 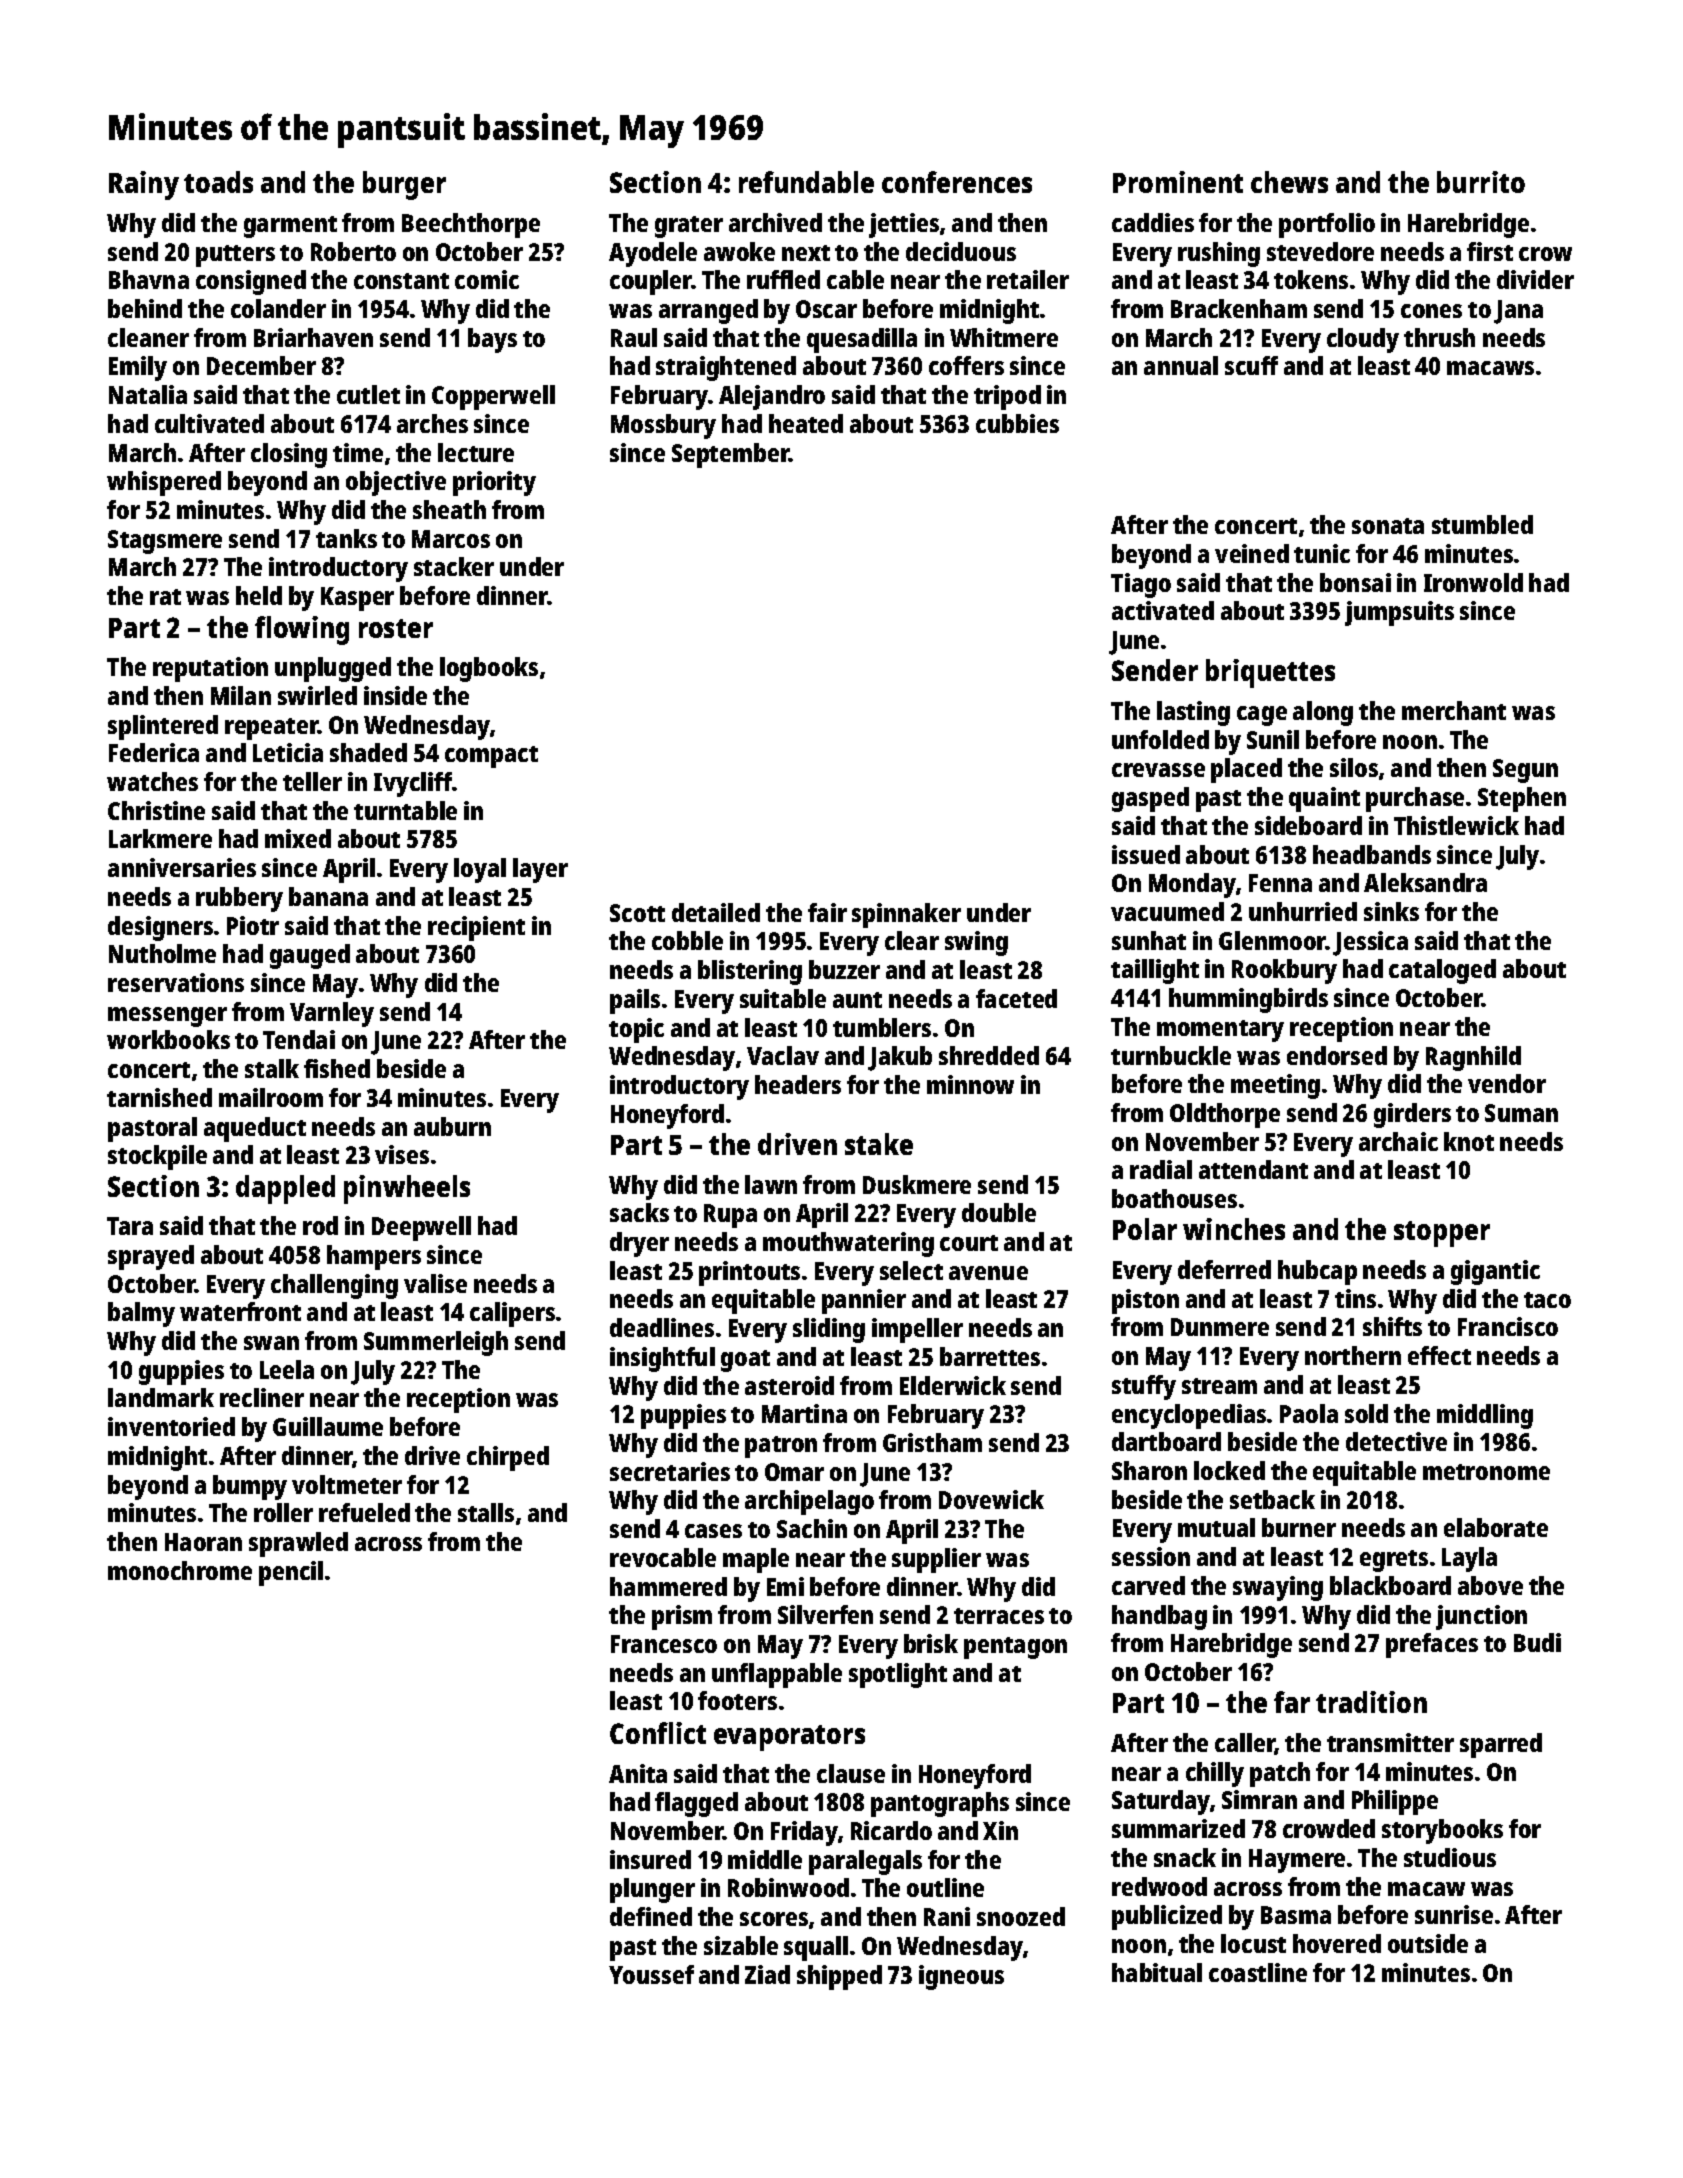 I want to click on dappled, so click(x=285, y=1189).
